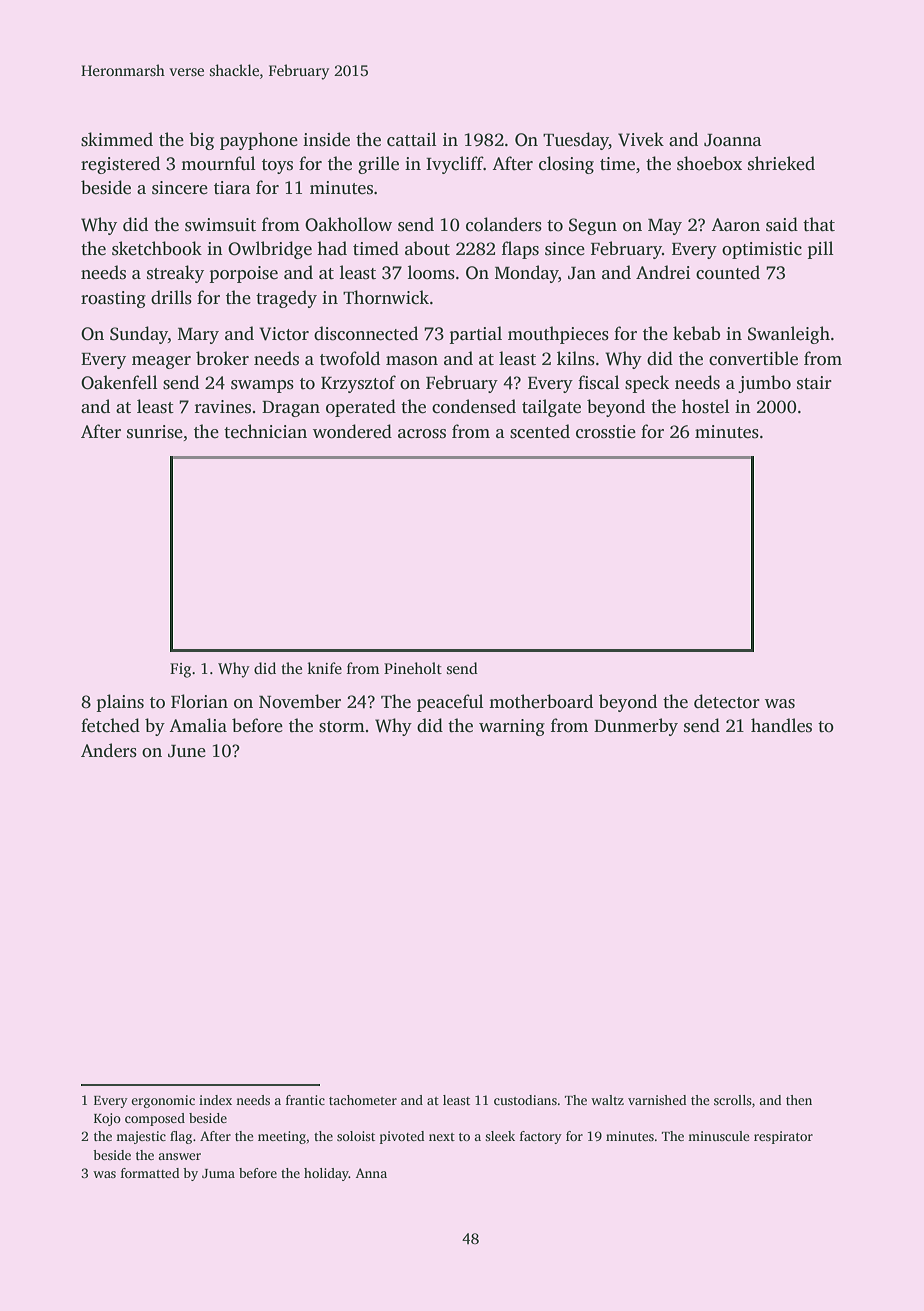 The width and height of the screenshot is (924, 1311). Describe the element at coordinates (187, 751) in the screenshot. I see `June` at that location.
